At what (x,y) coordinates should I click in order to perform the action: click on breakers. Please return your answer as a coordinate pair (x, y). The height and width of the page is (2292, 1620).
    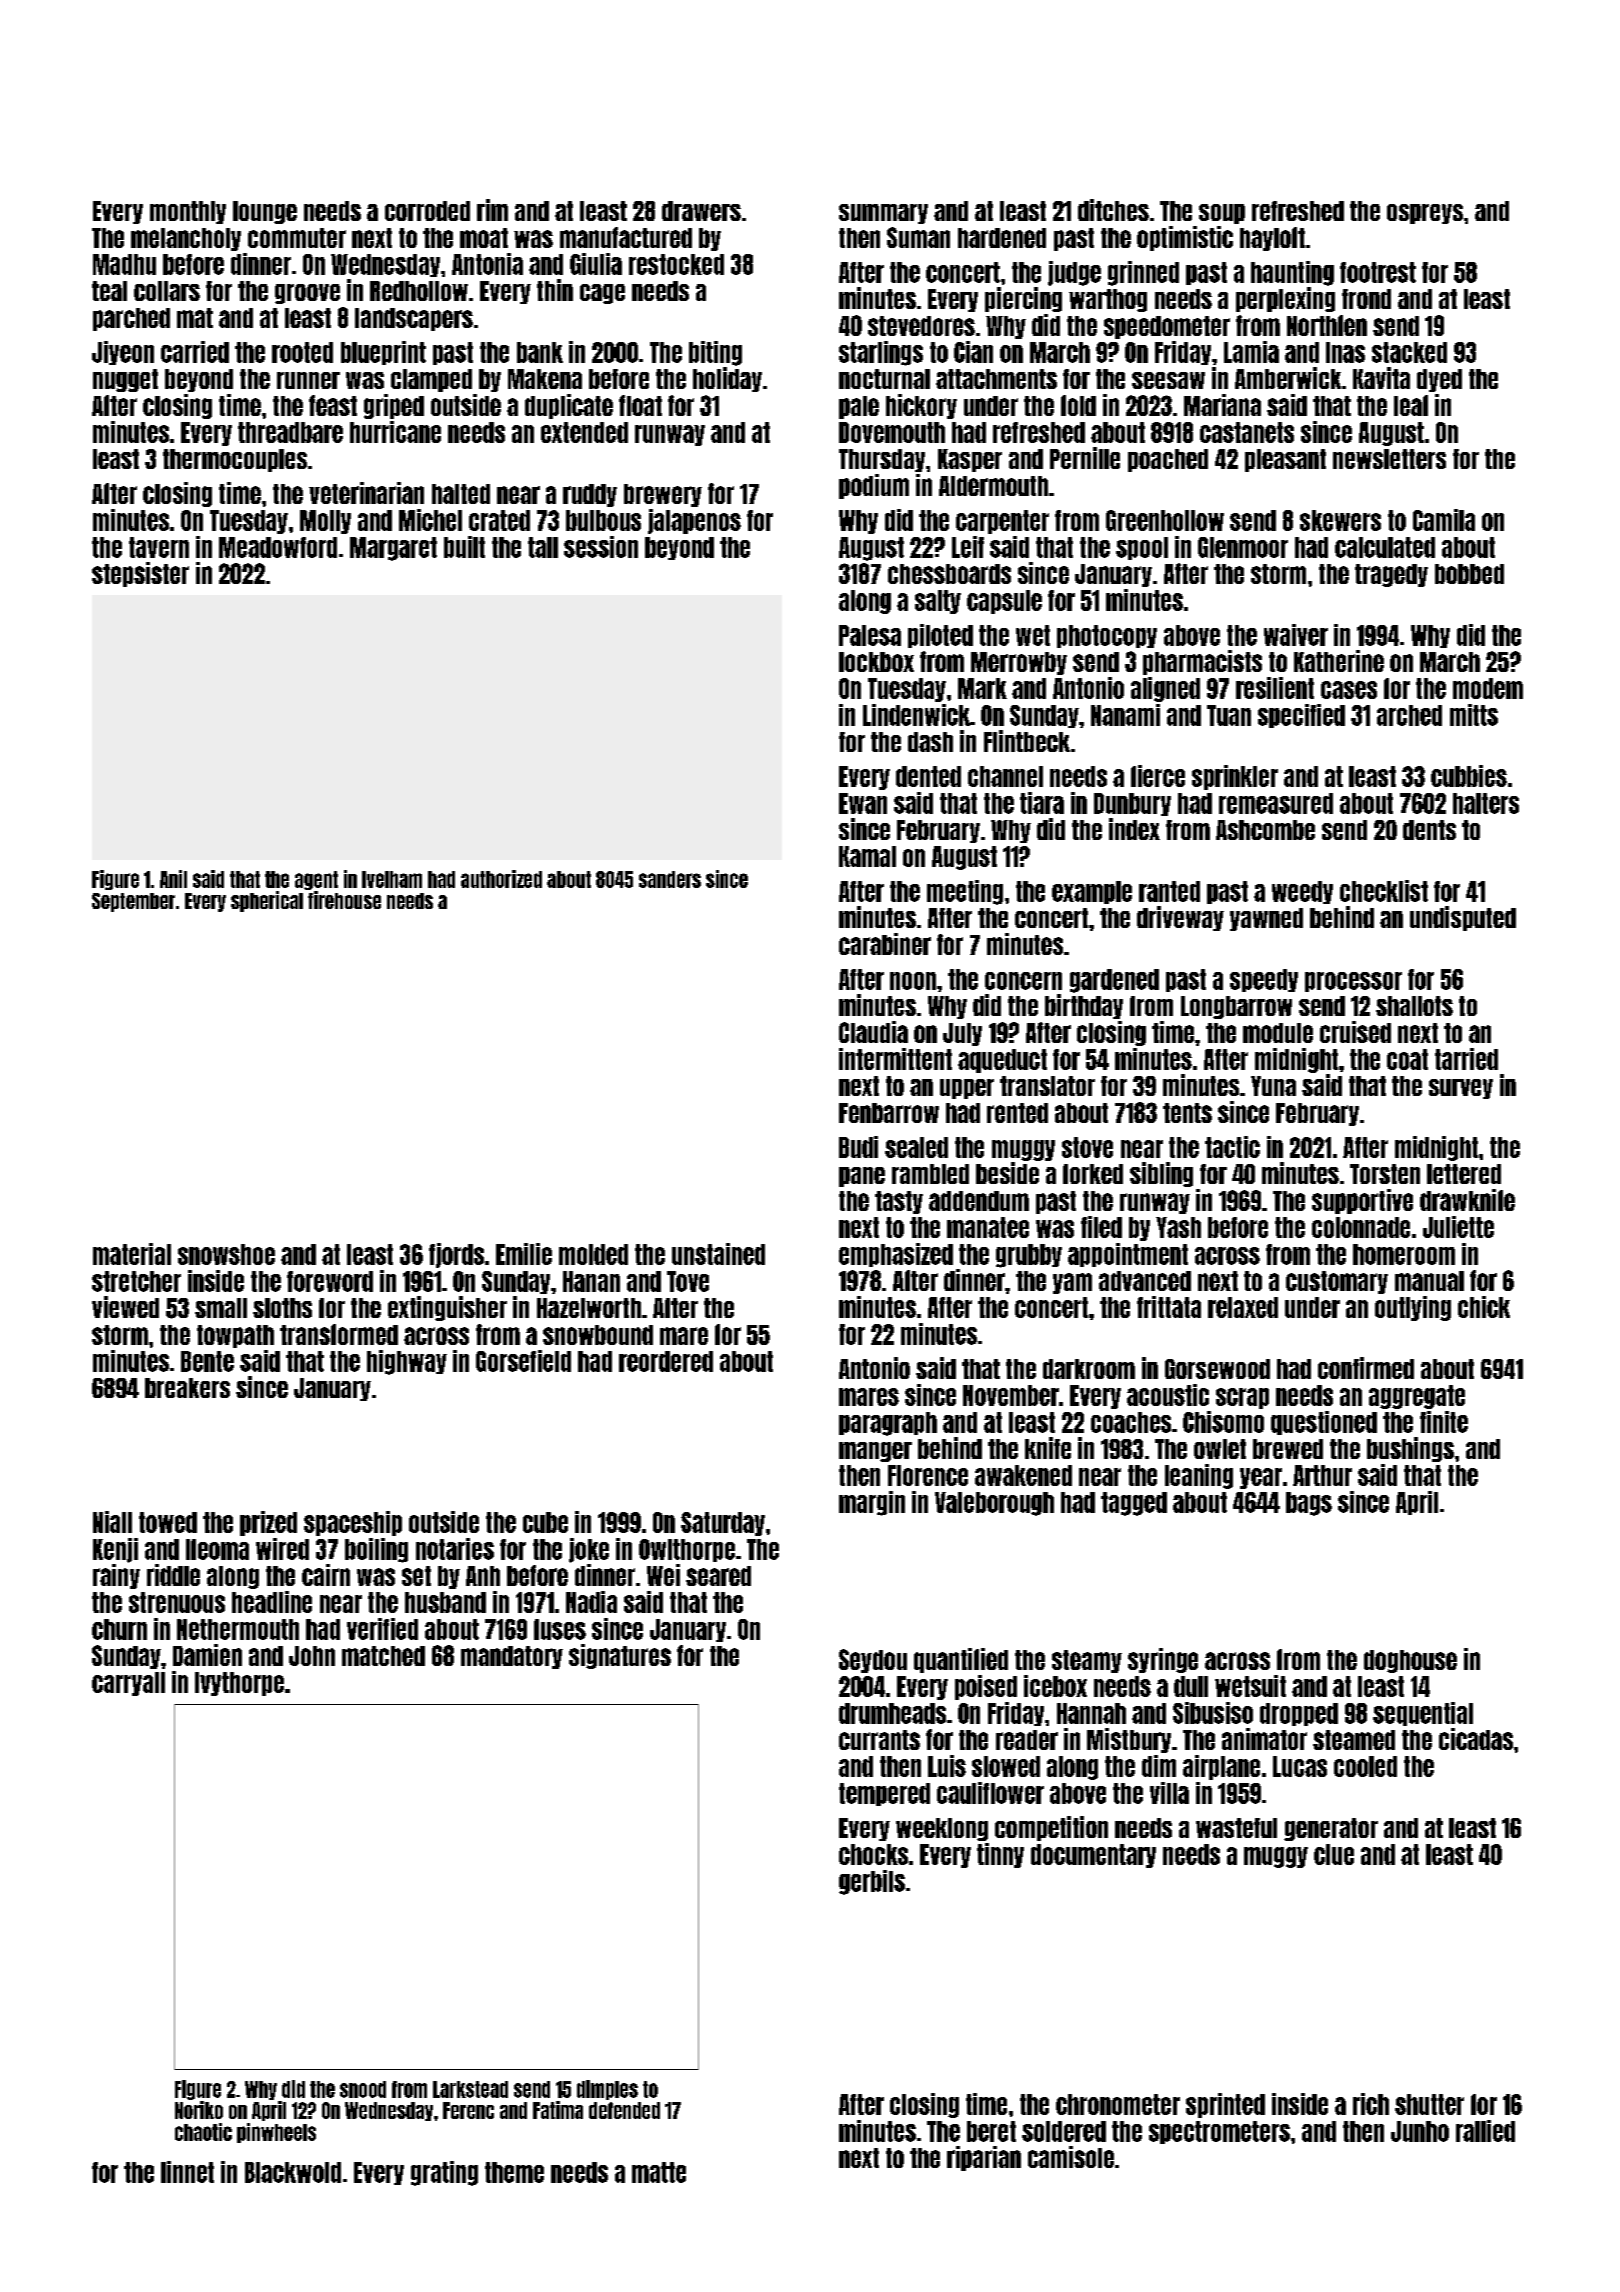
    Looking at the image, I should click on (187, 1388).
